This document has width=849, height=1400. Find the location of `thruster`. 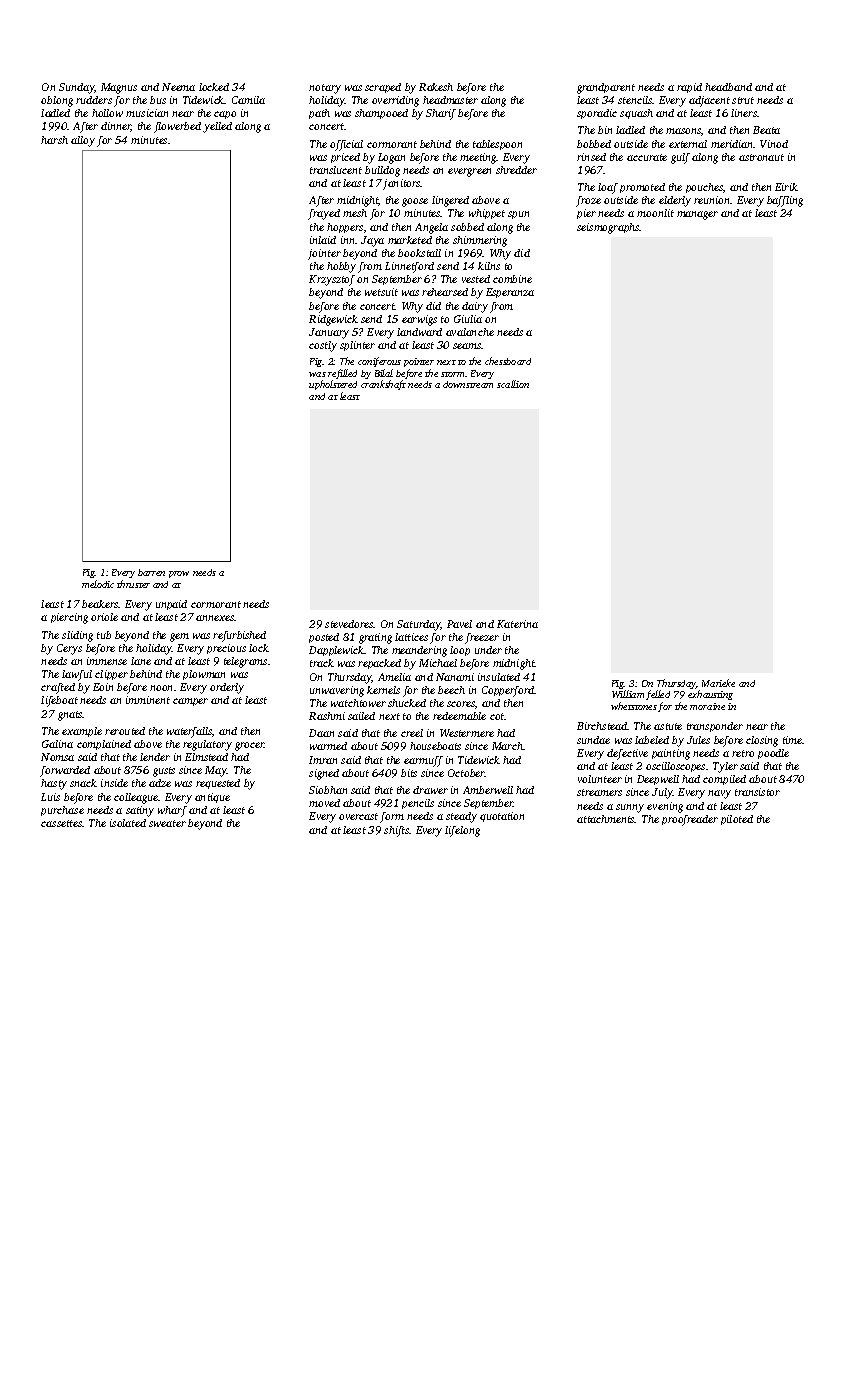

thruster is located at coordinates (133, 584).
